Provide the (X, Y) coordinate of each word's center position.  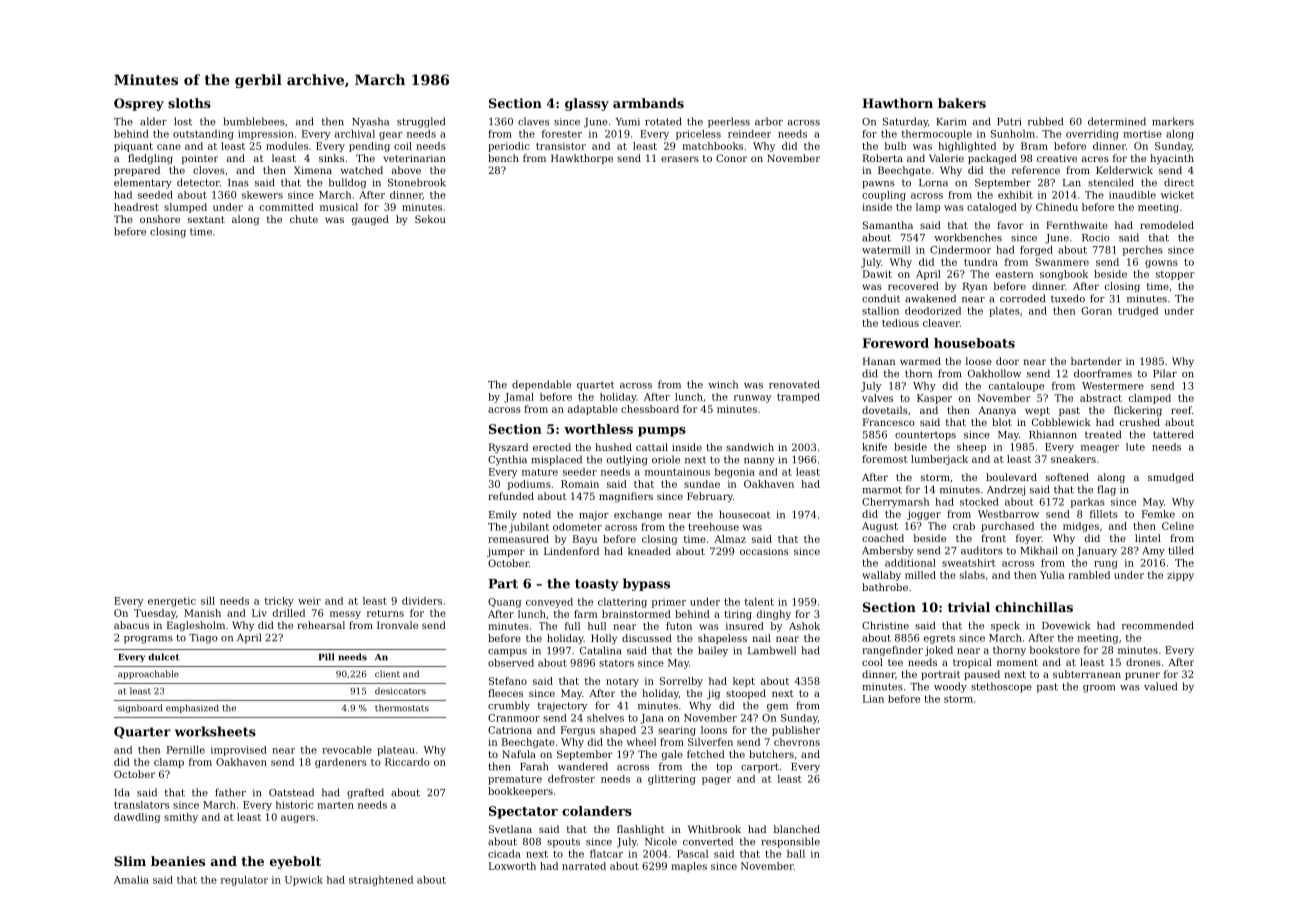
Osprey (139, 104)
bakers (962, 103)
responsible (790, 842)
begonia (735, 473)
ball (796, 854)
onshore (160, 219)
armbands (648, 103)
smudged (1171, 478)
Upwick (304, 881)
